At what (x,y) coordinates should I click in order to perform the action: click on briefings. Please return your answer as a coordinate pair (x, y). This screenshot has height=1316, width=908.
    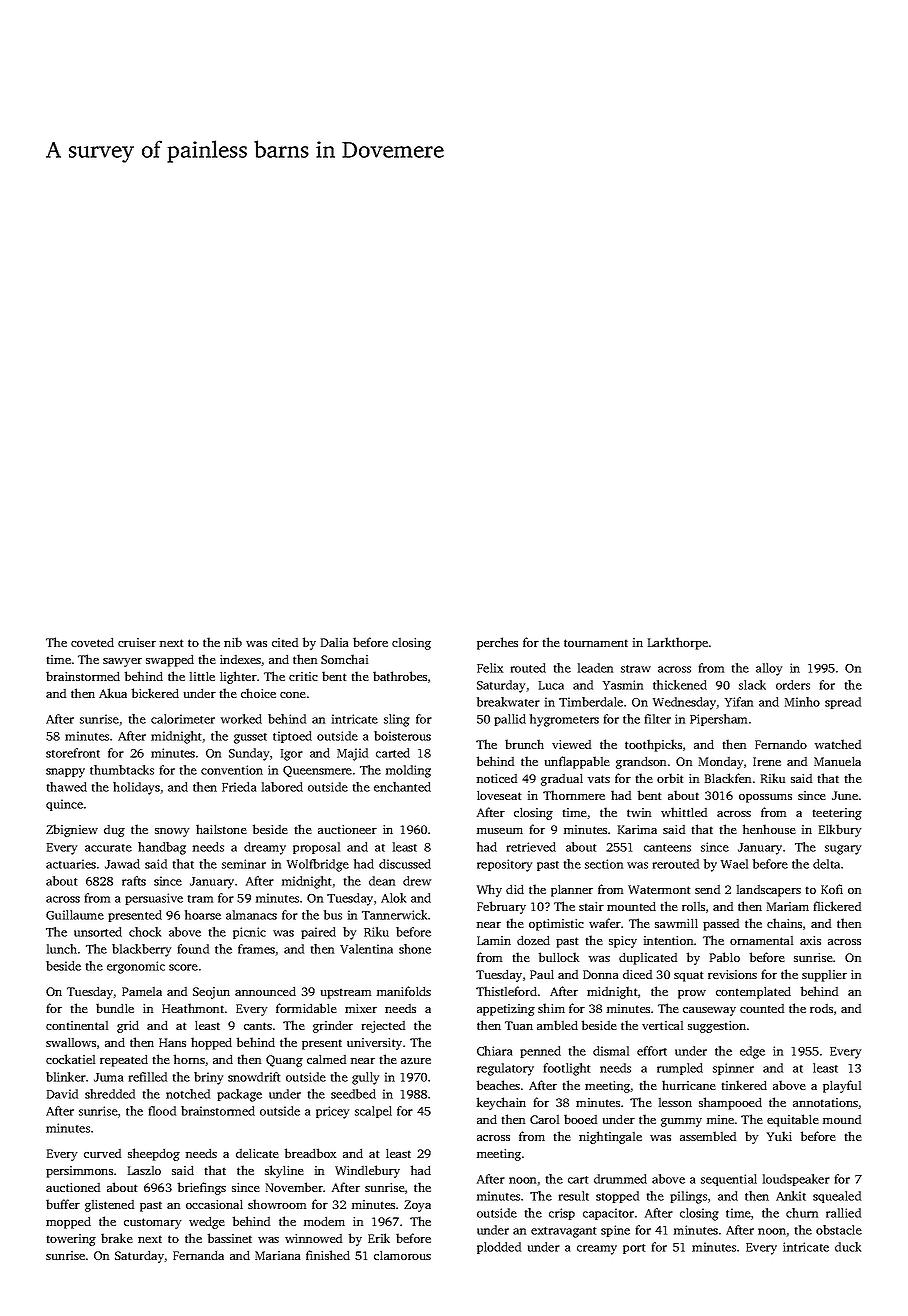
    Looking at the image, I should click on (202, 1188).
